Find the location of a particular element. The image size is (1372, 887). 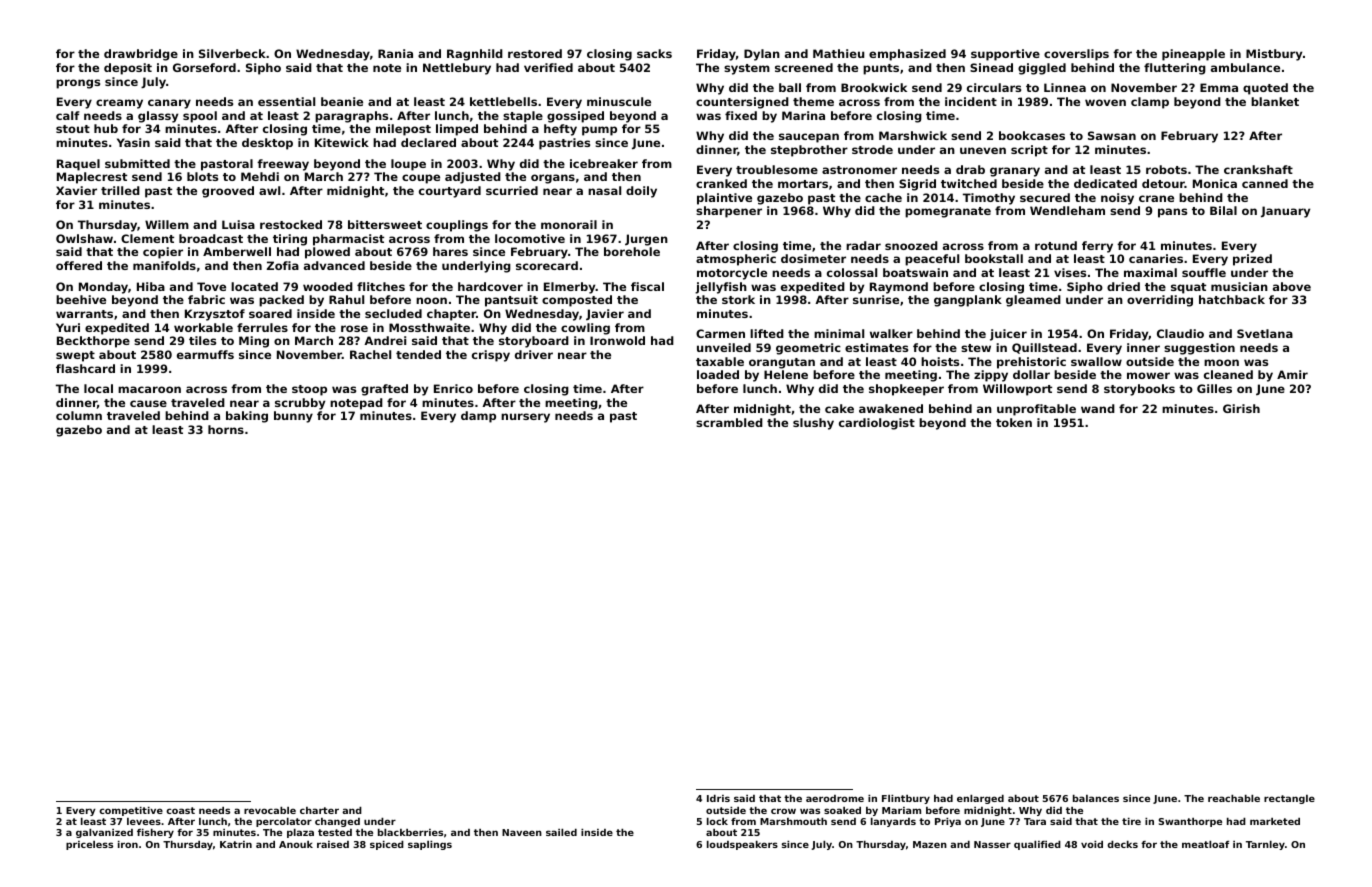

scrambled is located at coordinates (729, 422).
